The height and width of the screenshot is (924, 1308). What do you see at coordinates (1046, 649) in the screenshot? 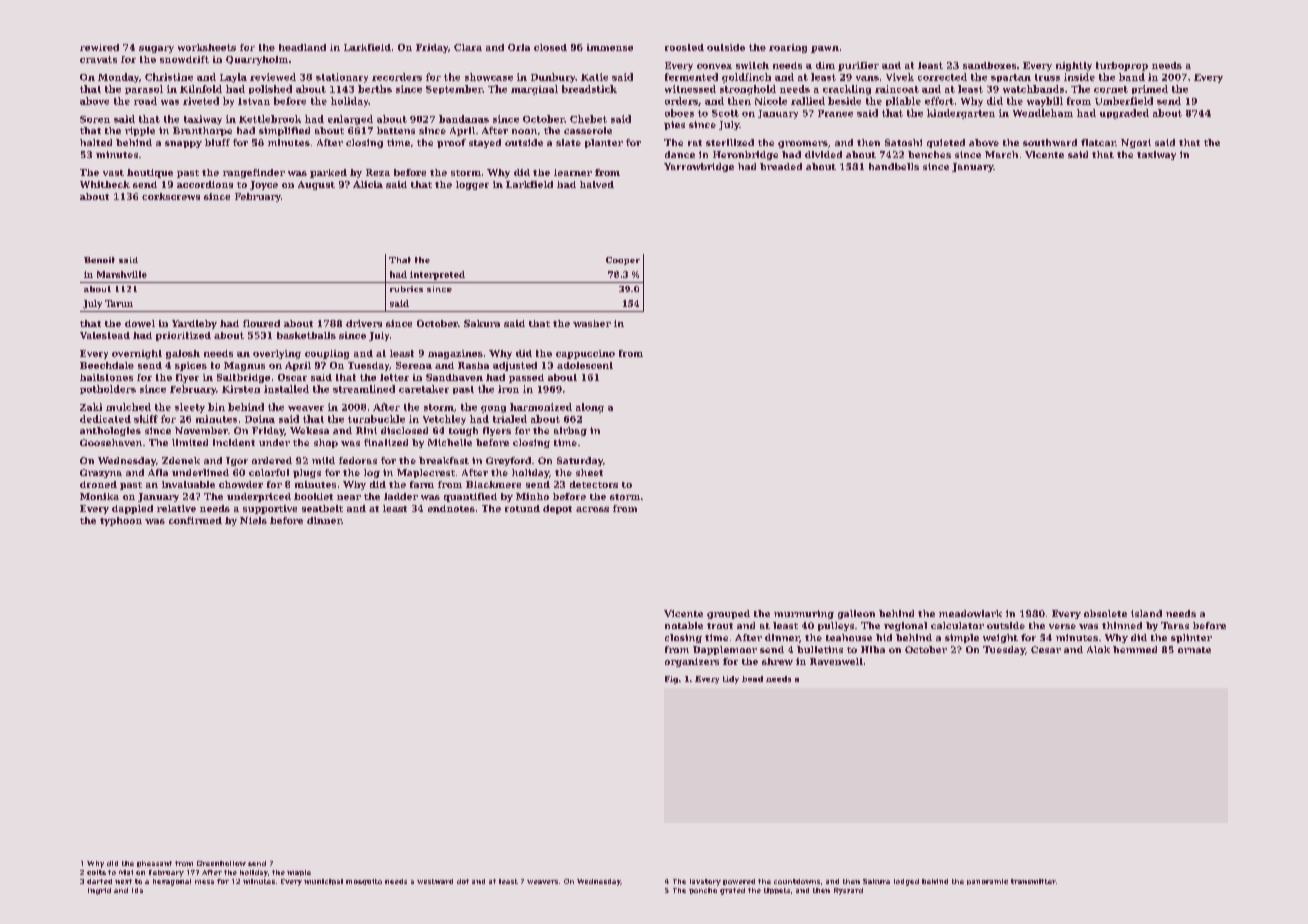
I see `Cesar` at bounding box center [1046, 649].
